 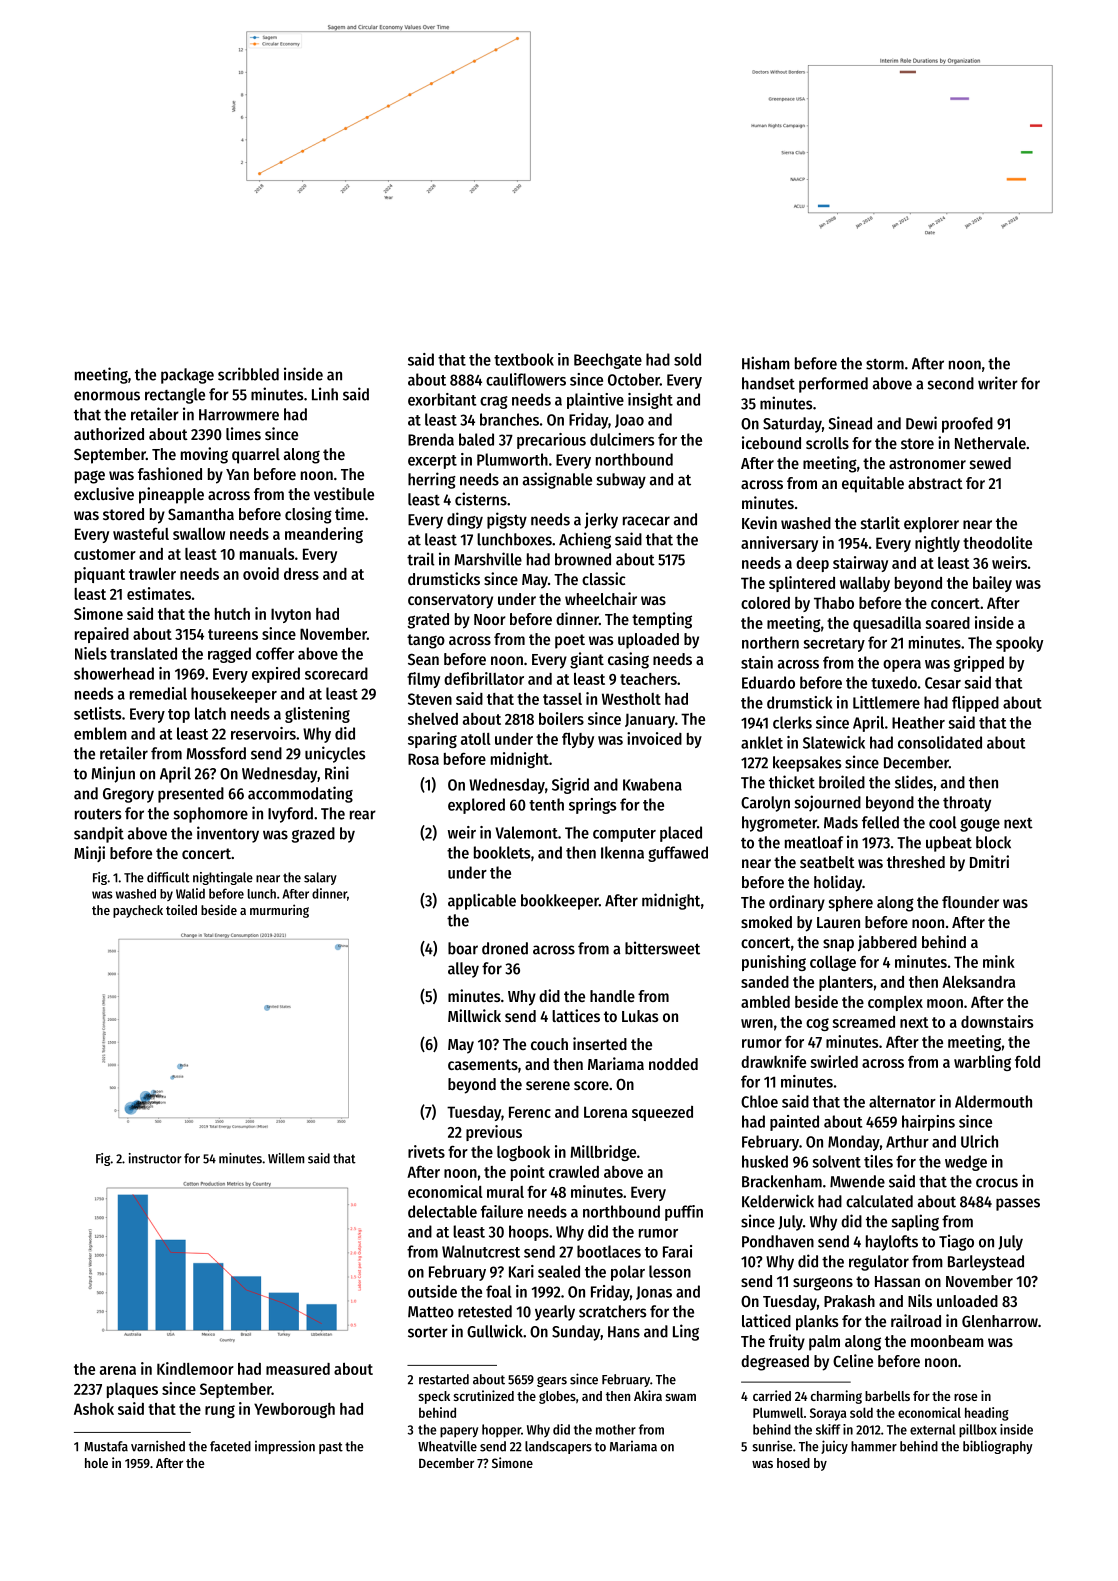 I want to click on instructor, so click(x=155, y=1158).
